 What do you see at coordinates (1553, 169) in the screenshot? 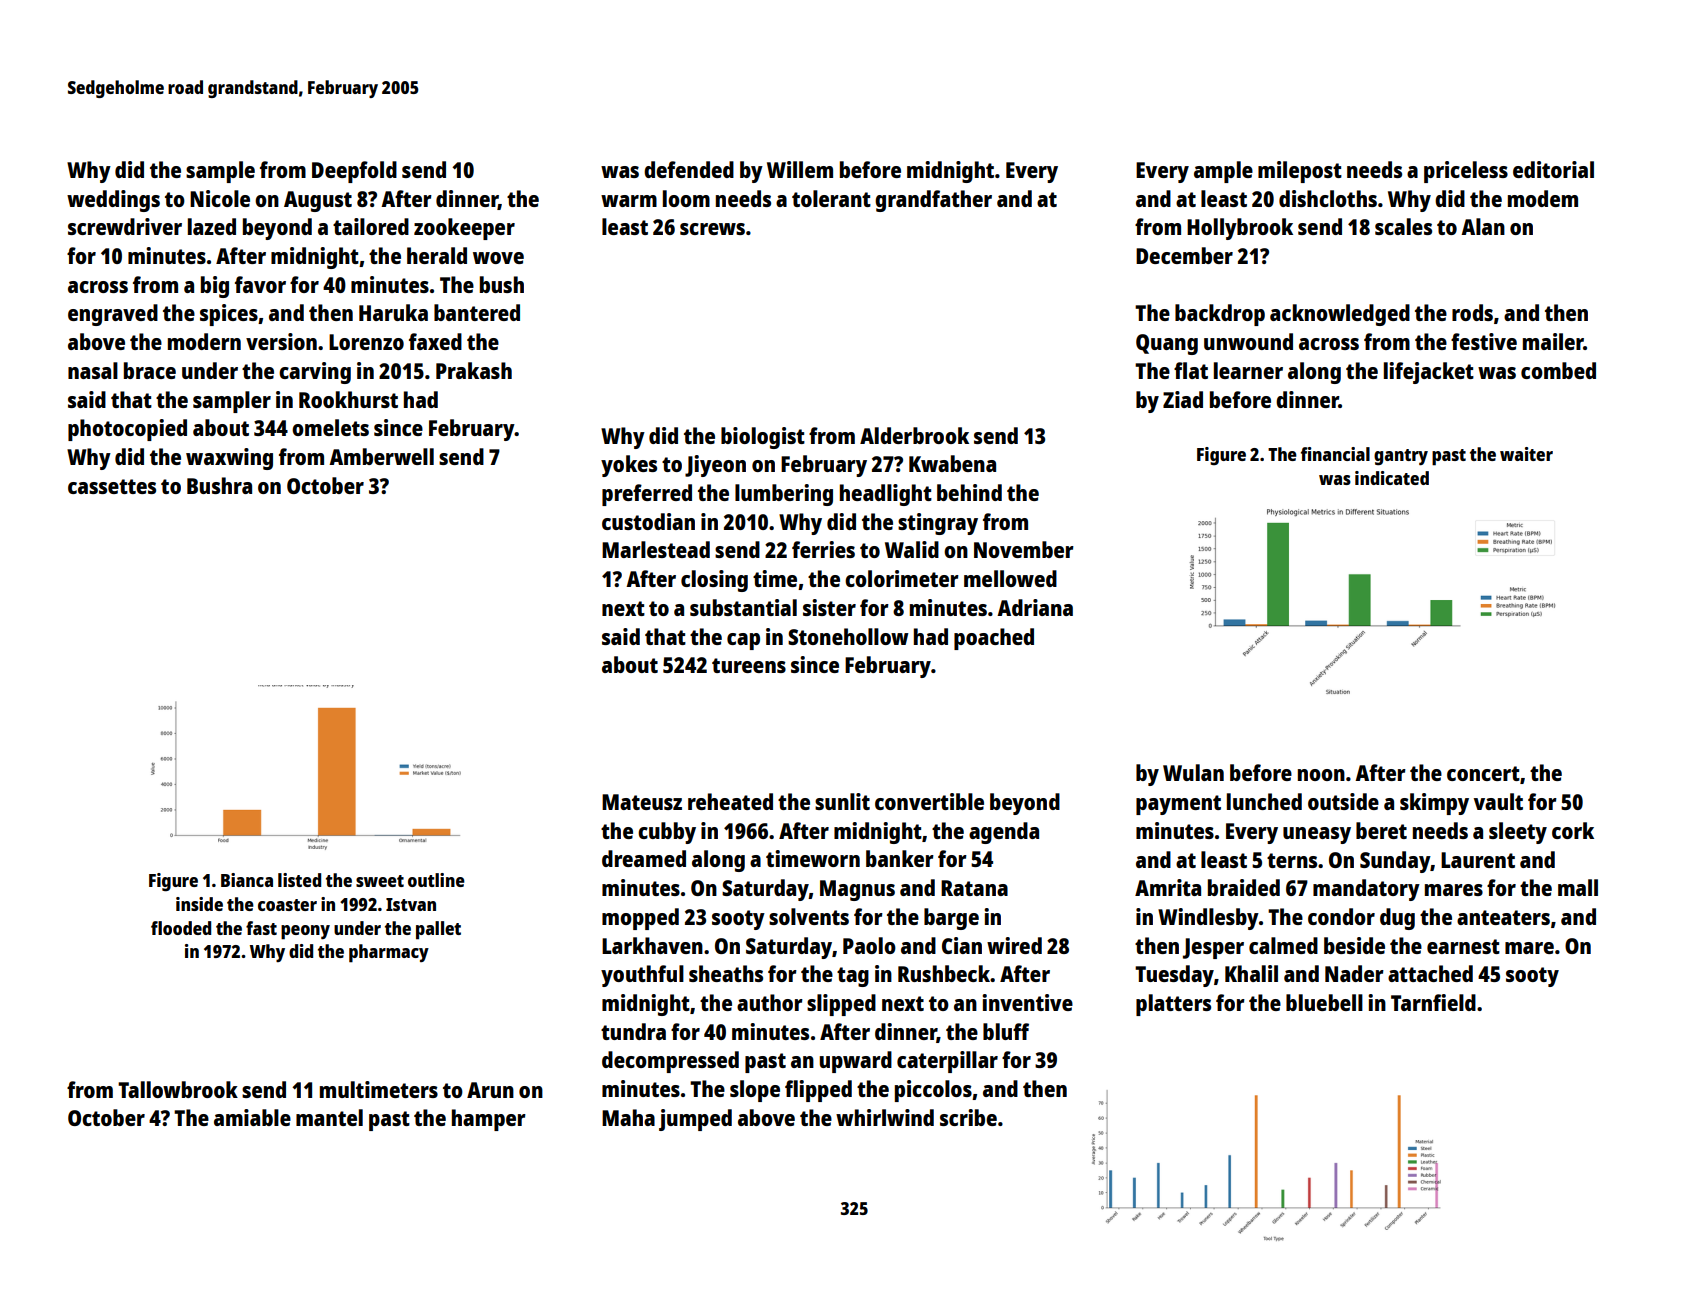
I see `editorial` at bounding box center [1553, 169].
